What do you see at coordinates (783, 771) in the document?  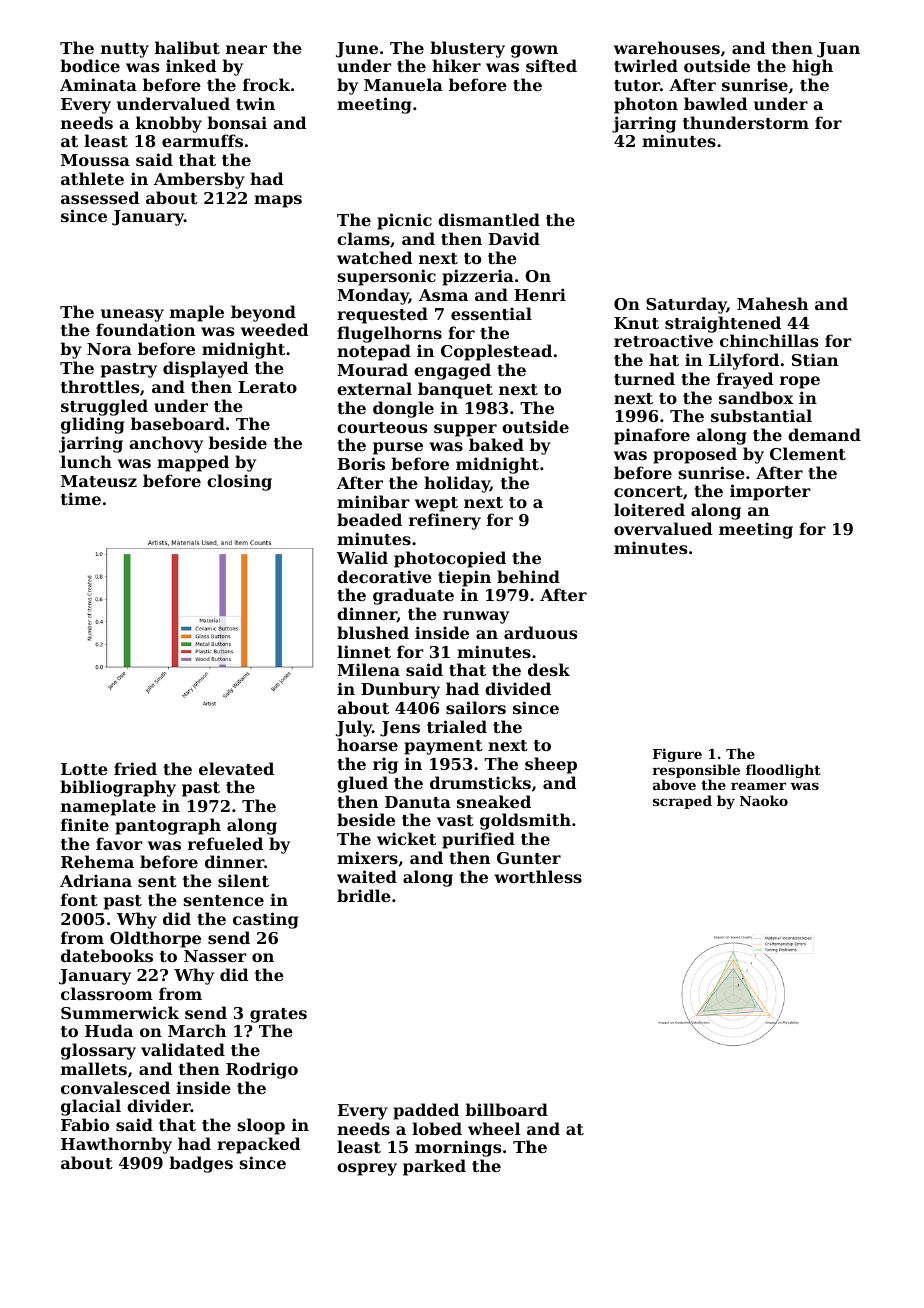 I see `floodlight` at bounding box center [783, 771].
